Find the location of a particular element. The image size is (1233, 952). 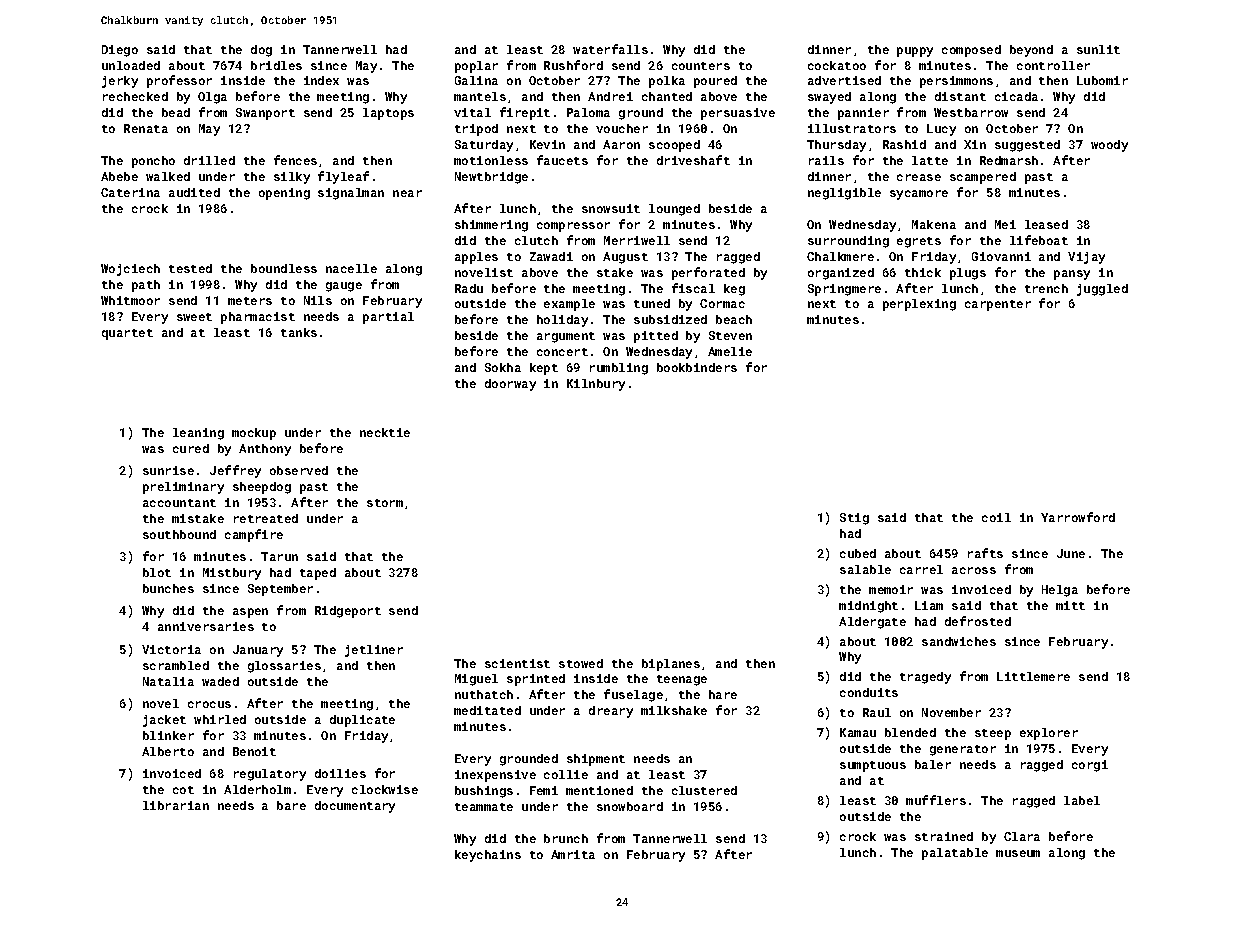

sweet is located at coordinates (194, 317).
